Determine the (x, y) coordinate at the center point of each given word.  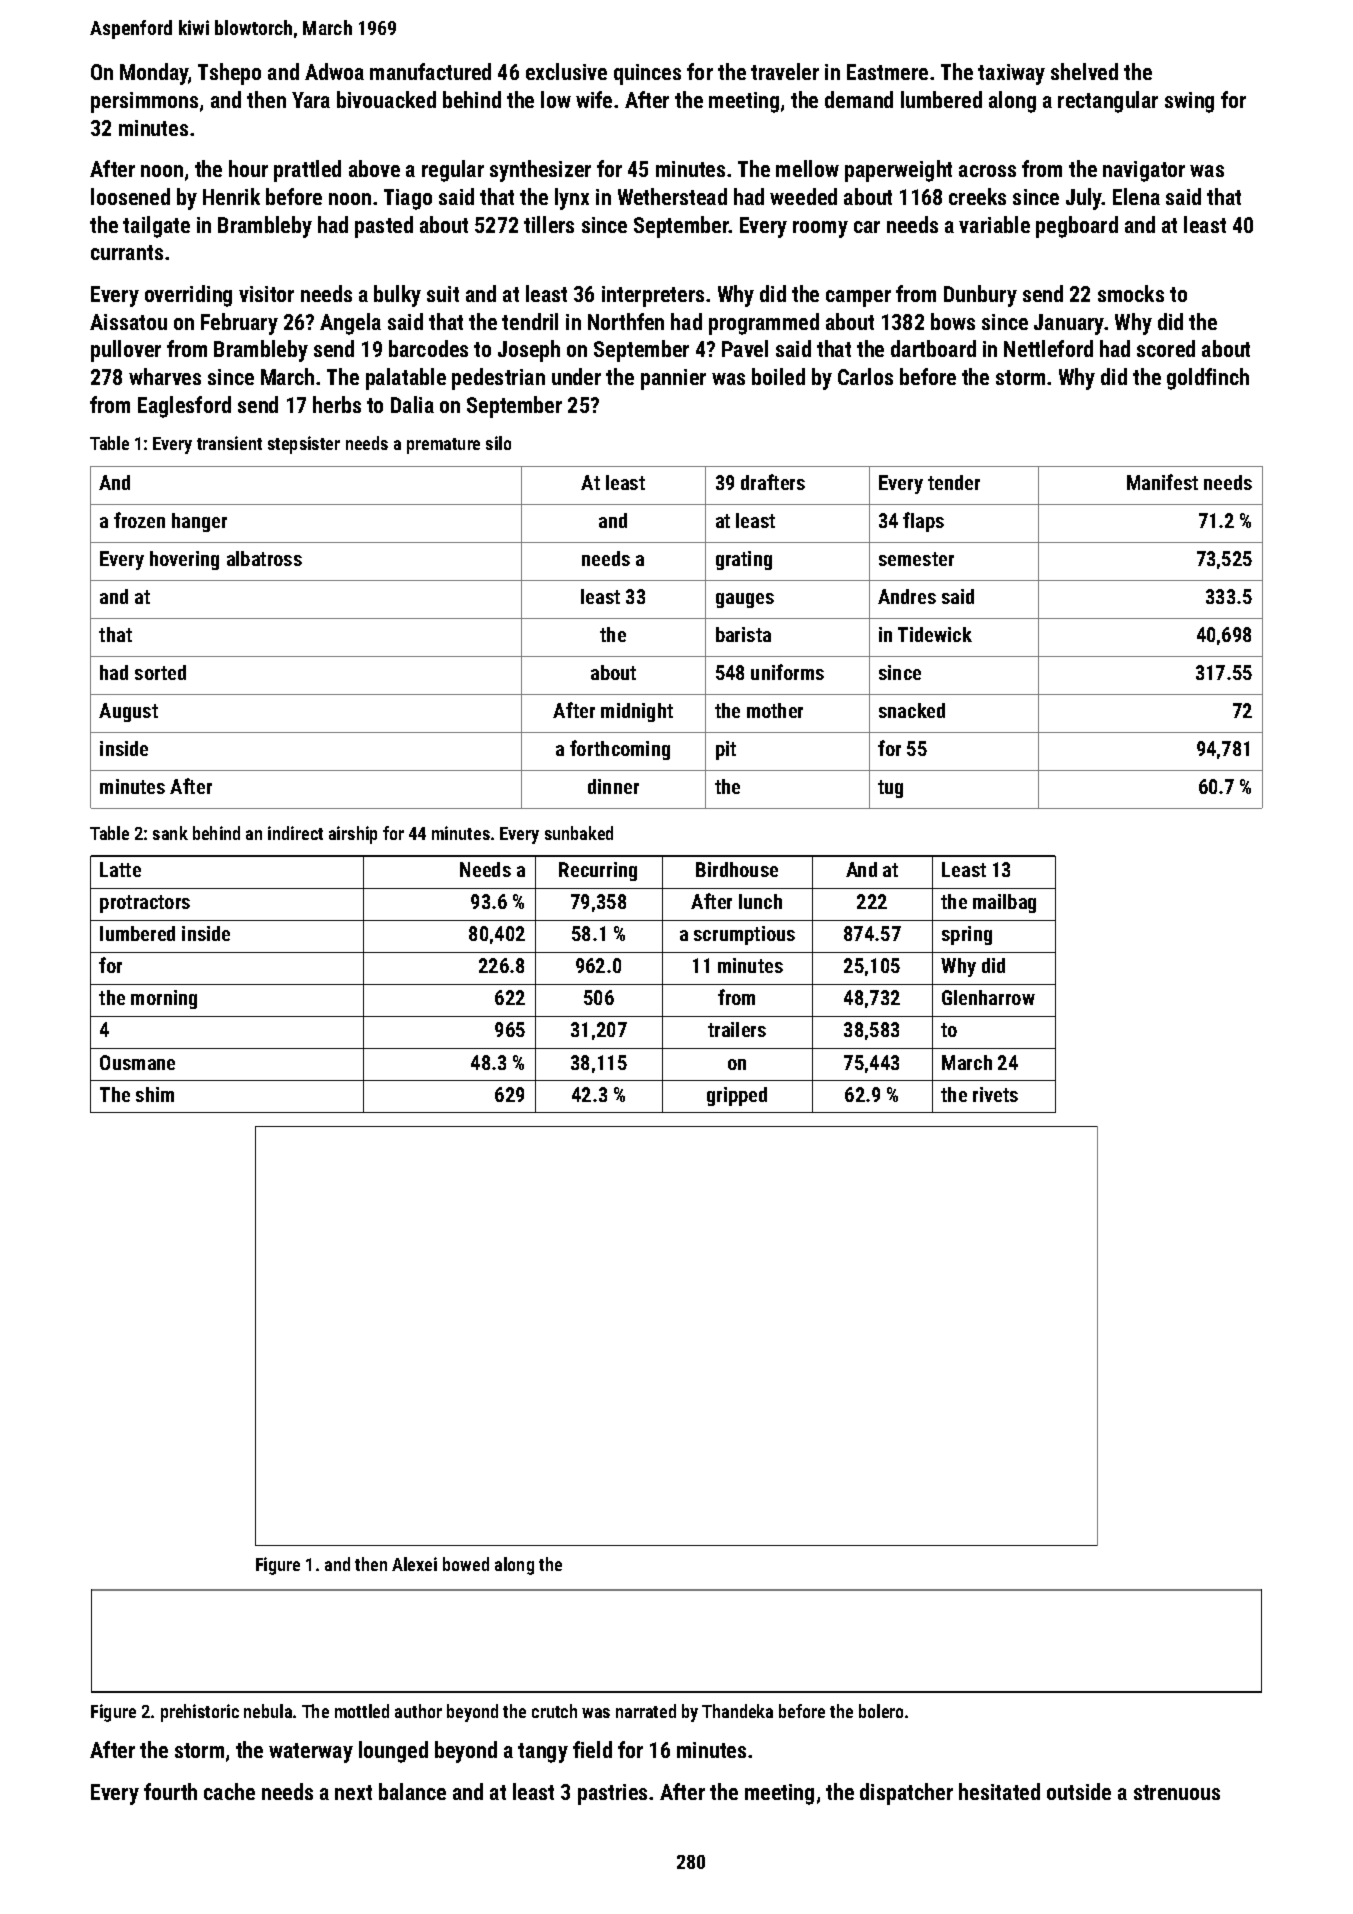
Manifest (1162, 482)
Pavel (745, 348)
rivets (995, 1094)
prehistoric (200, 1713)
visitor (266, 294)
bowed (466, 1564)
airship (353, 835)
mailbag (1004, 903)
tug (890, 789)
